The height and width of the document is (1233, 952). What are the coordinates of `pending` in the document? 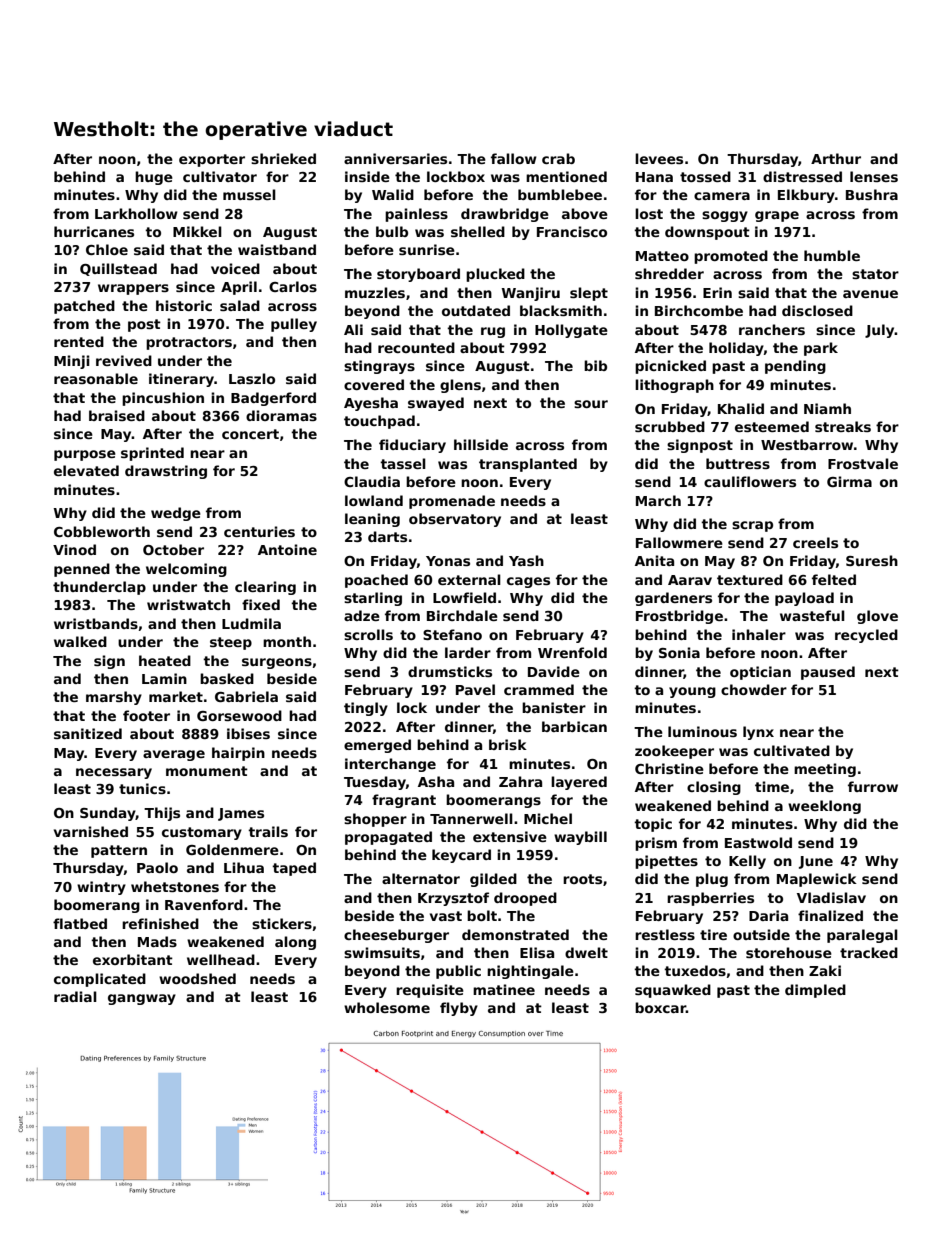 It's located at (795, 367).
